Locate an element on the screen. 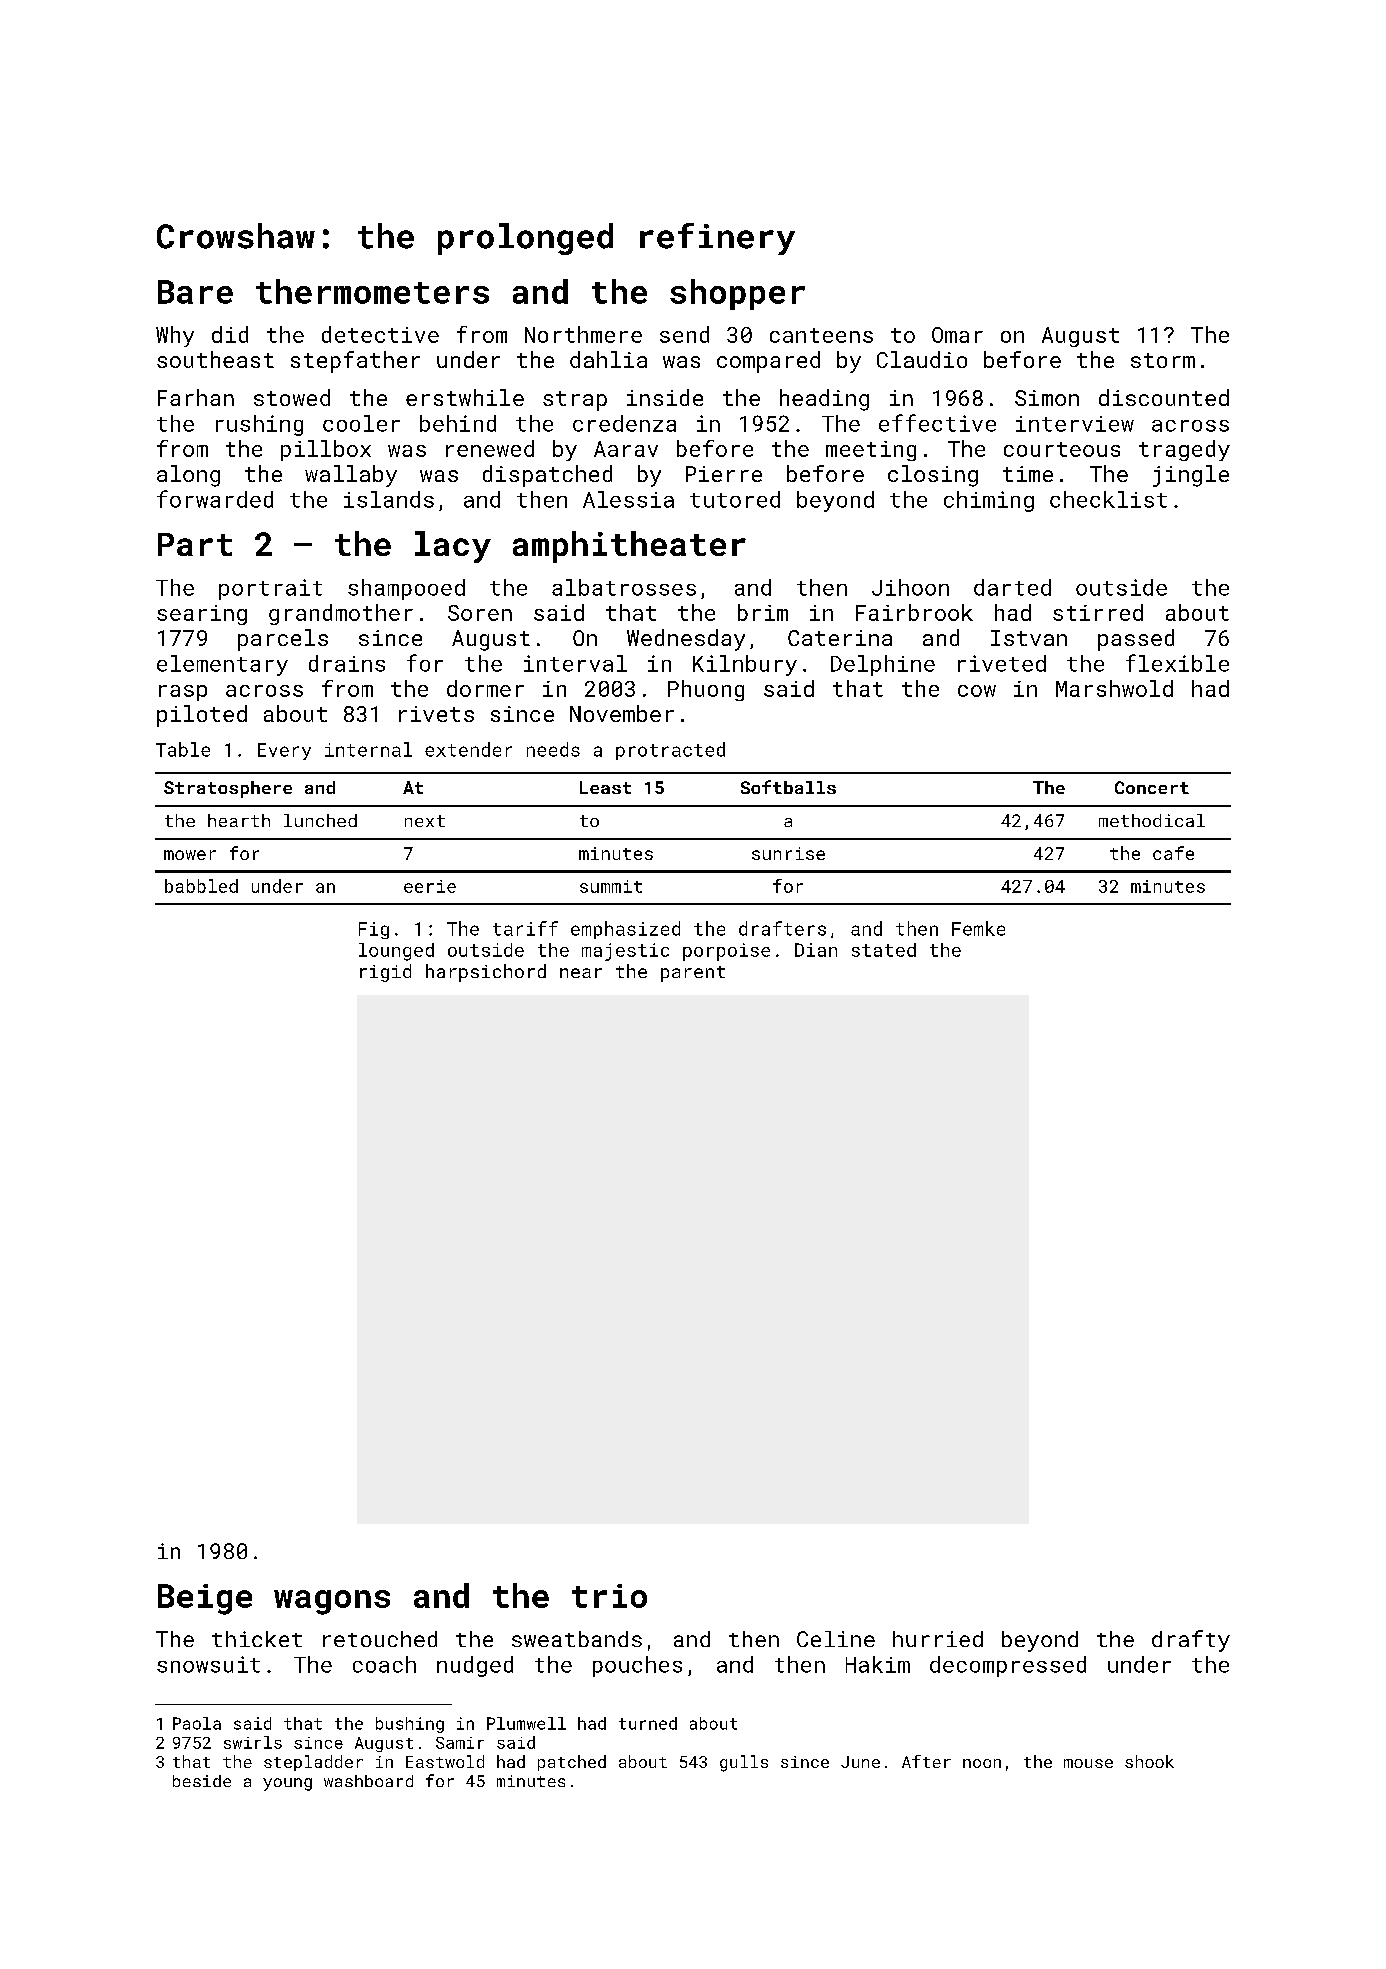 The height and width of the screenshot is (1969, 1386). brim is located at coordinates (763, 612).
